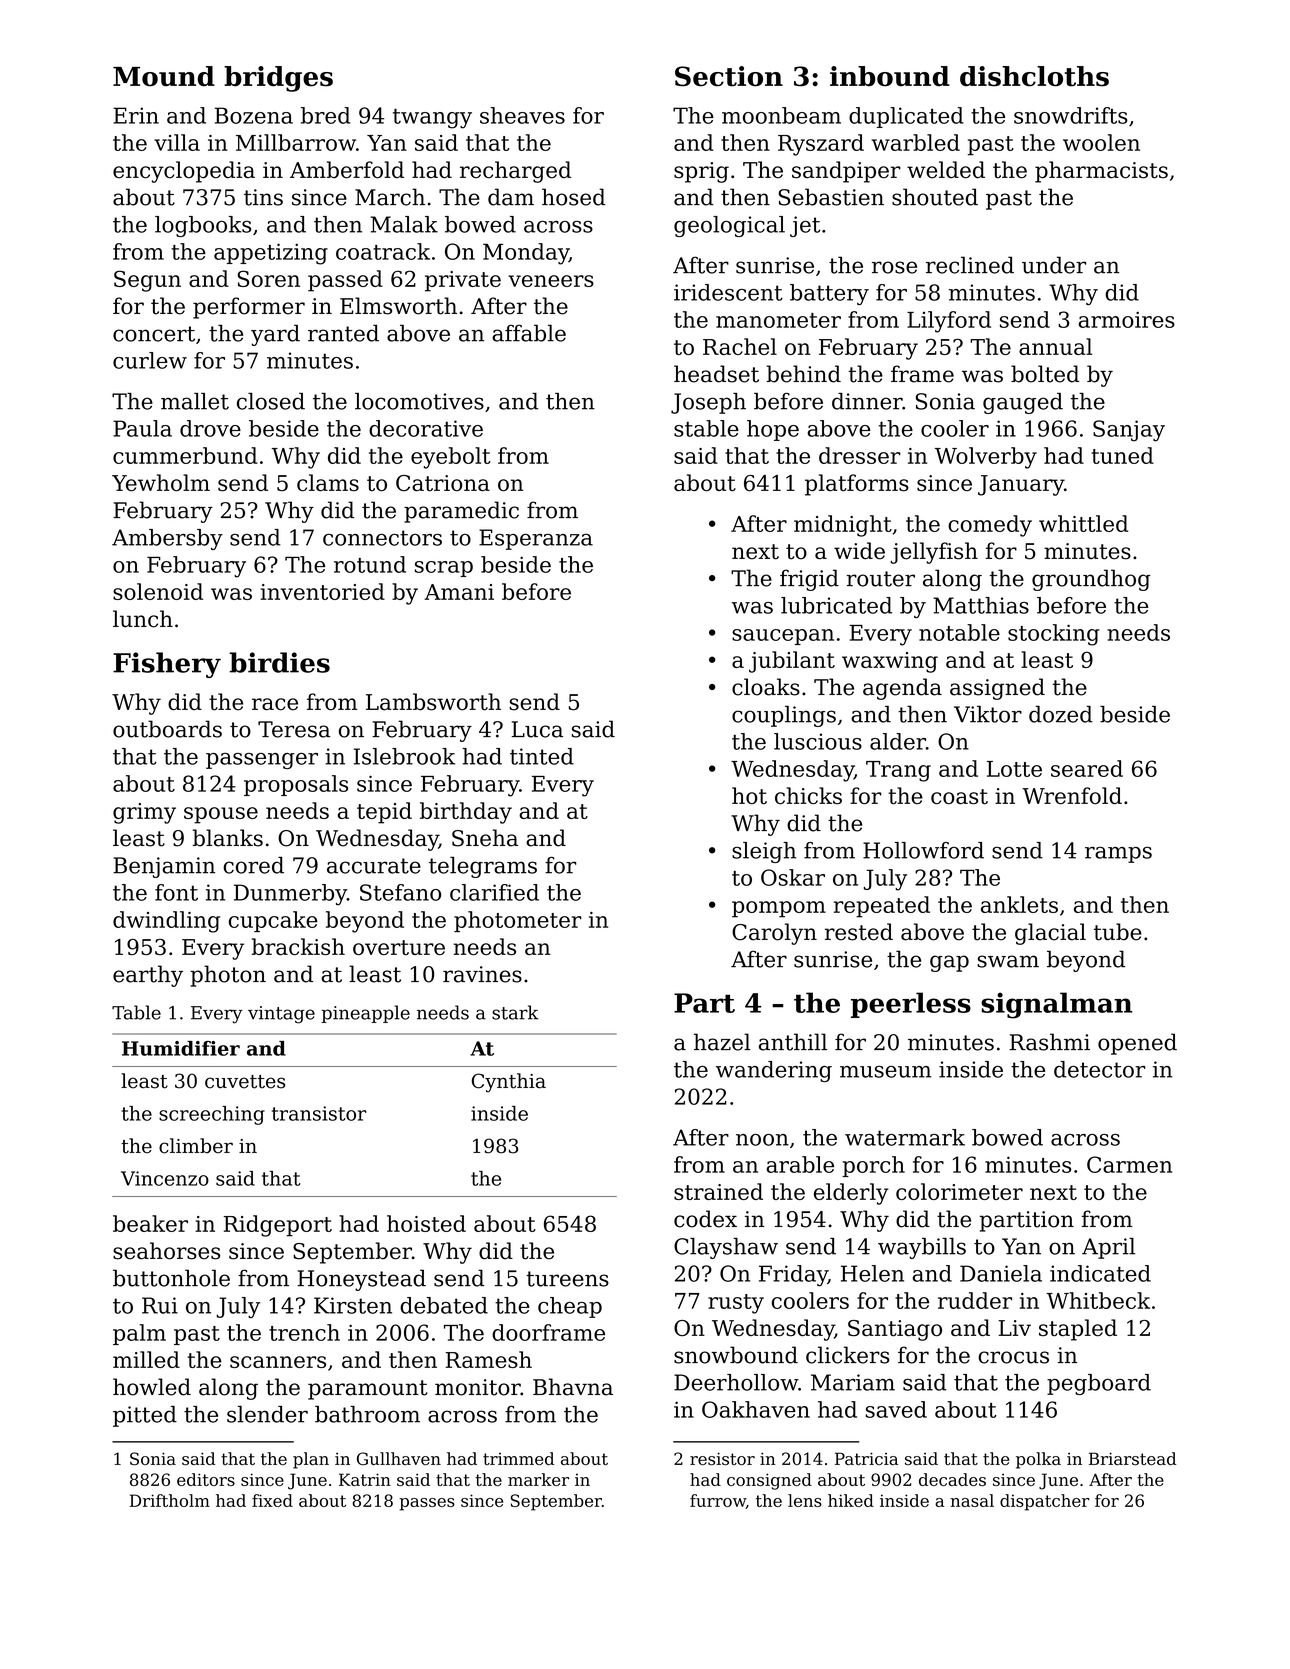 The width and height of the screenshot is (1290, 1669). I want to click on decorative, so click(426, 428).
